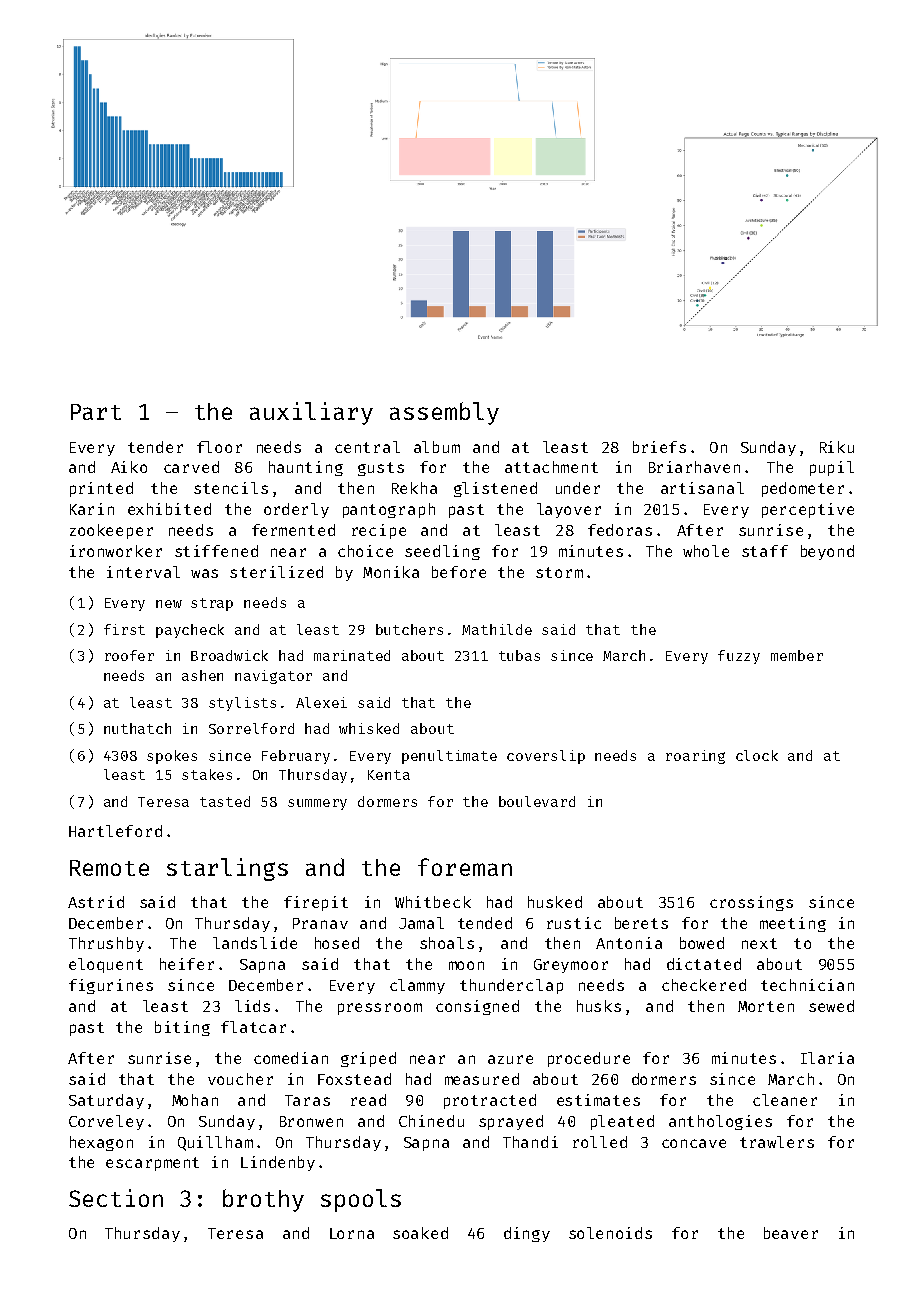 This document has width=924, height=1308. Describe the element at coordinates (739, 657) in the document. I see `fuzzy` at that location.
